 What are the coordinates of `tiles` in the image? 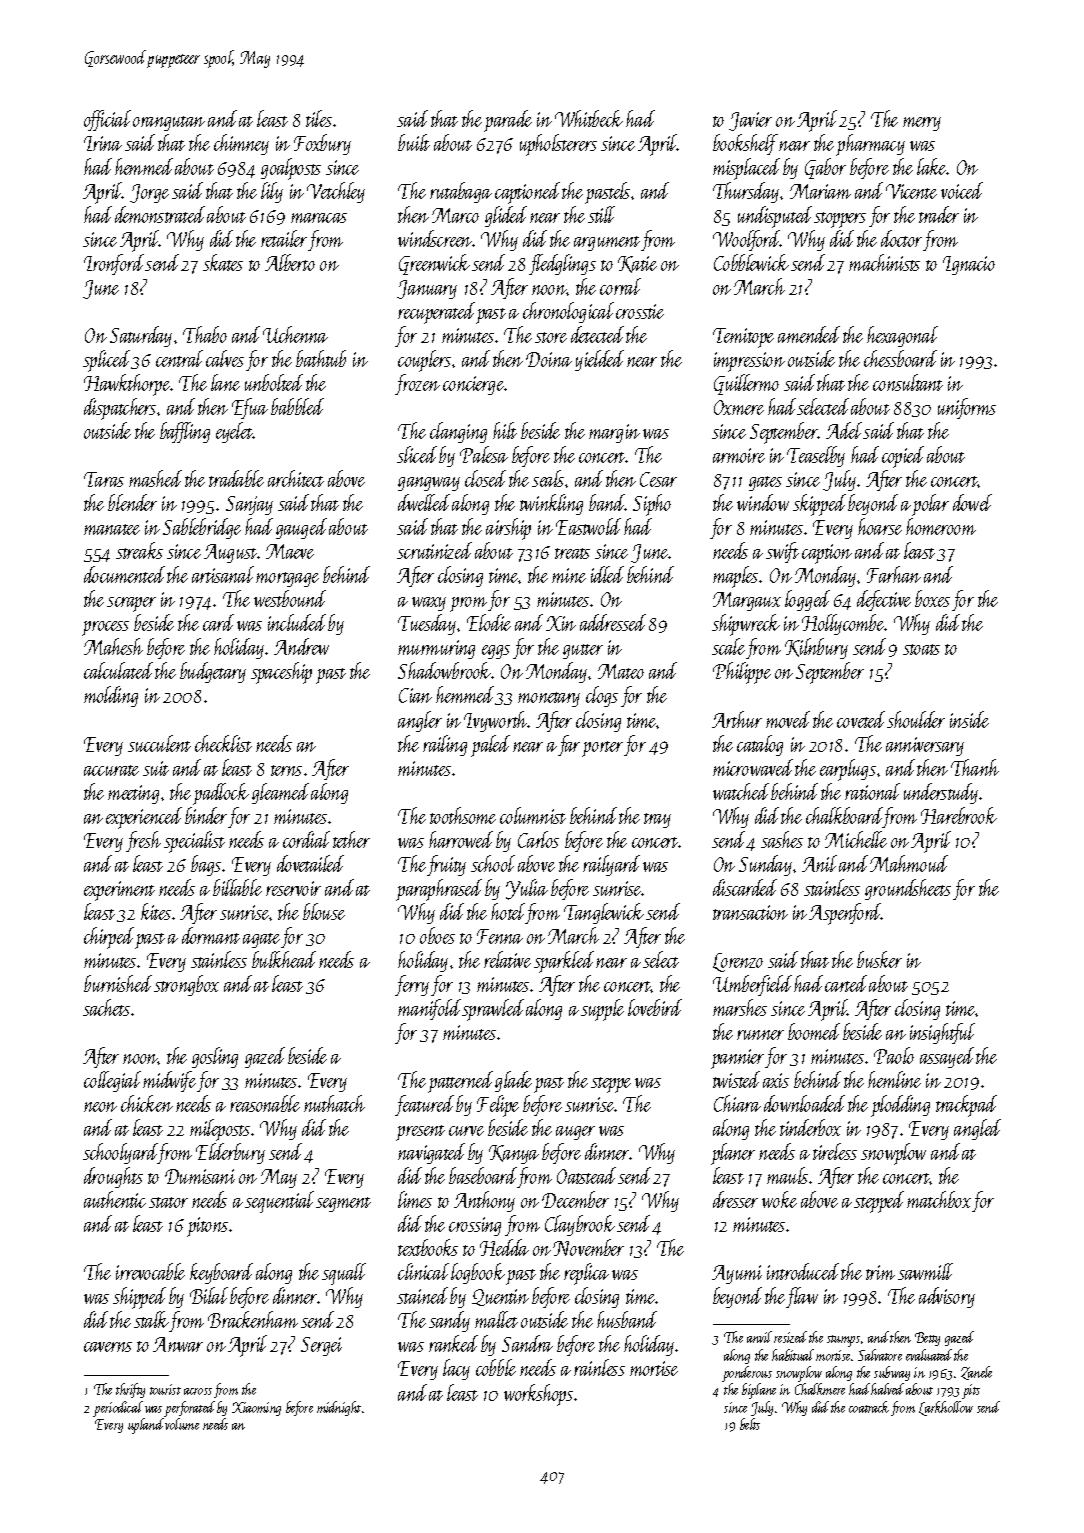 It's located at (319, 118).
